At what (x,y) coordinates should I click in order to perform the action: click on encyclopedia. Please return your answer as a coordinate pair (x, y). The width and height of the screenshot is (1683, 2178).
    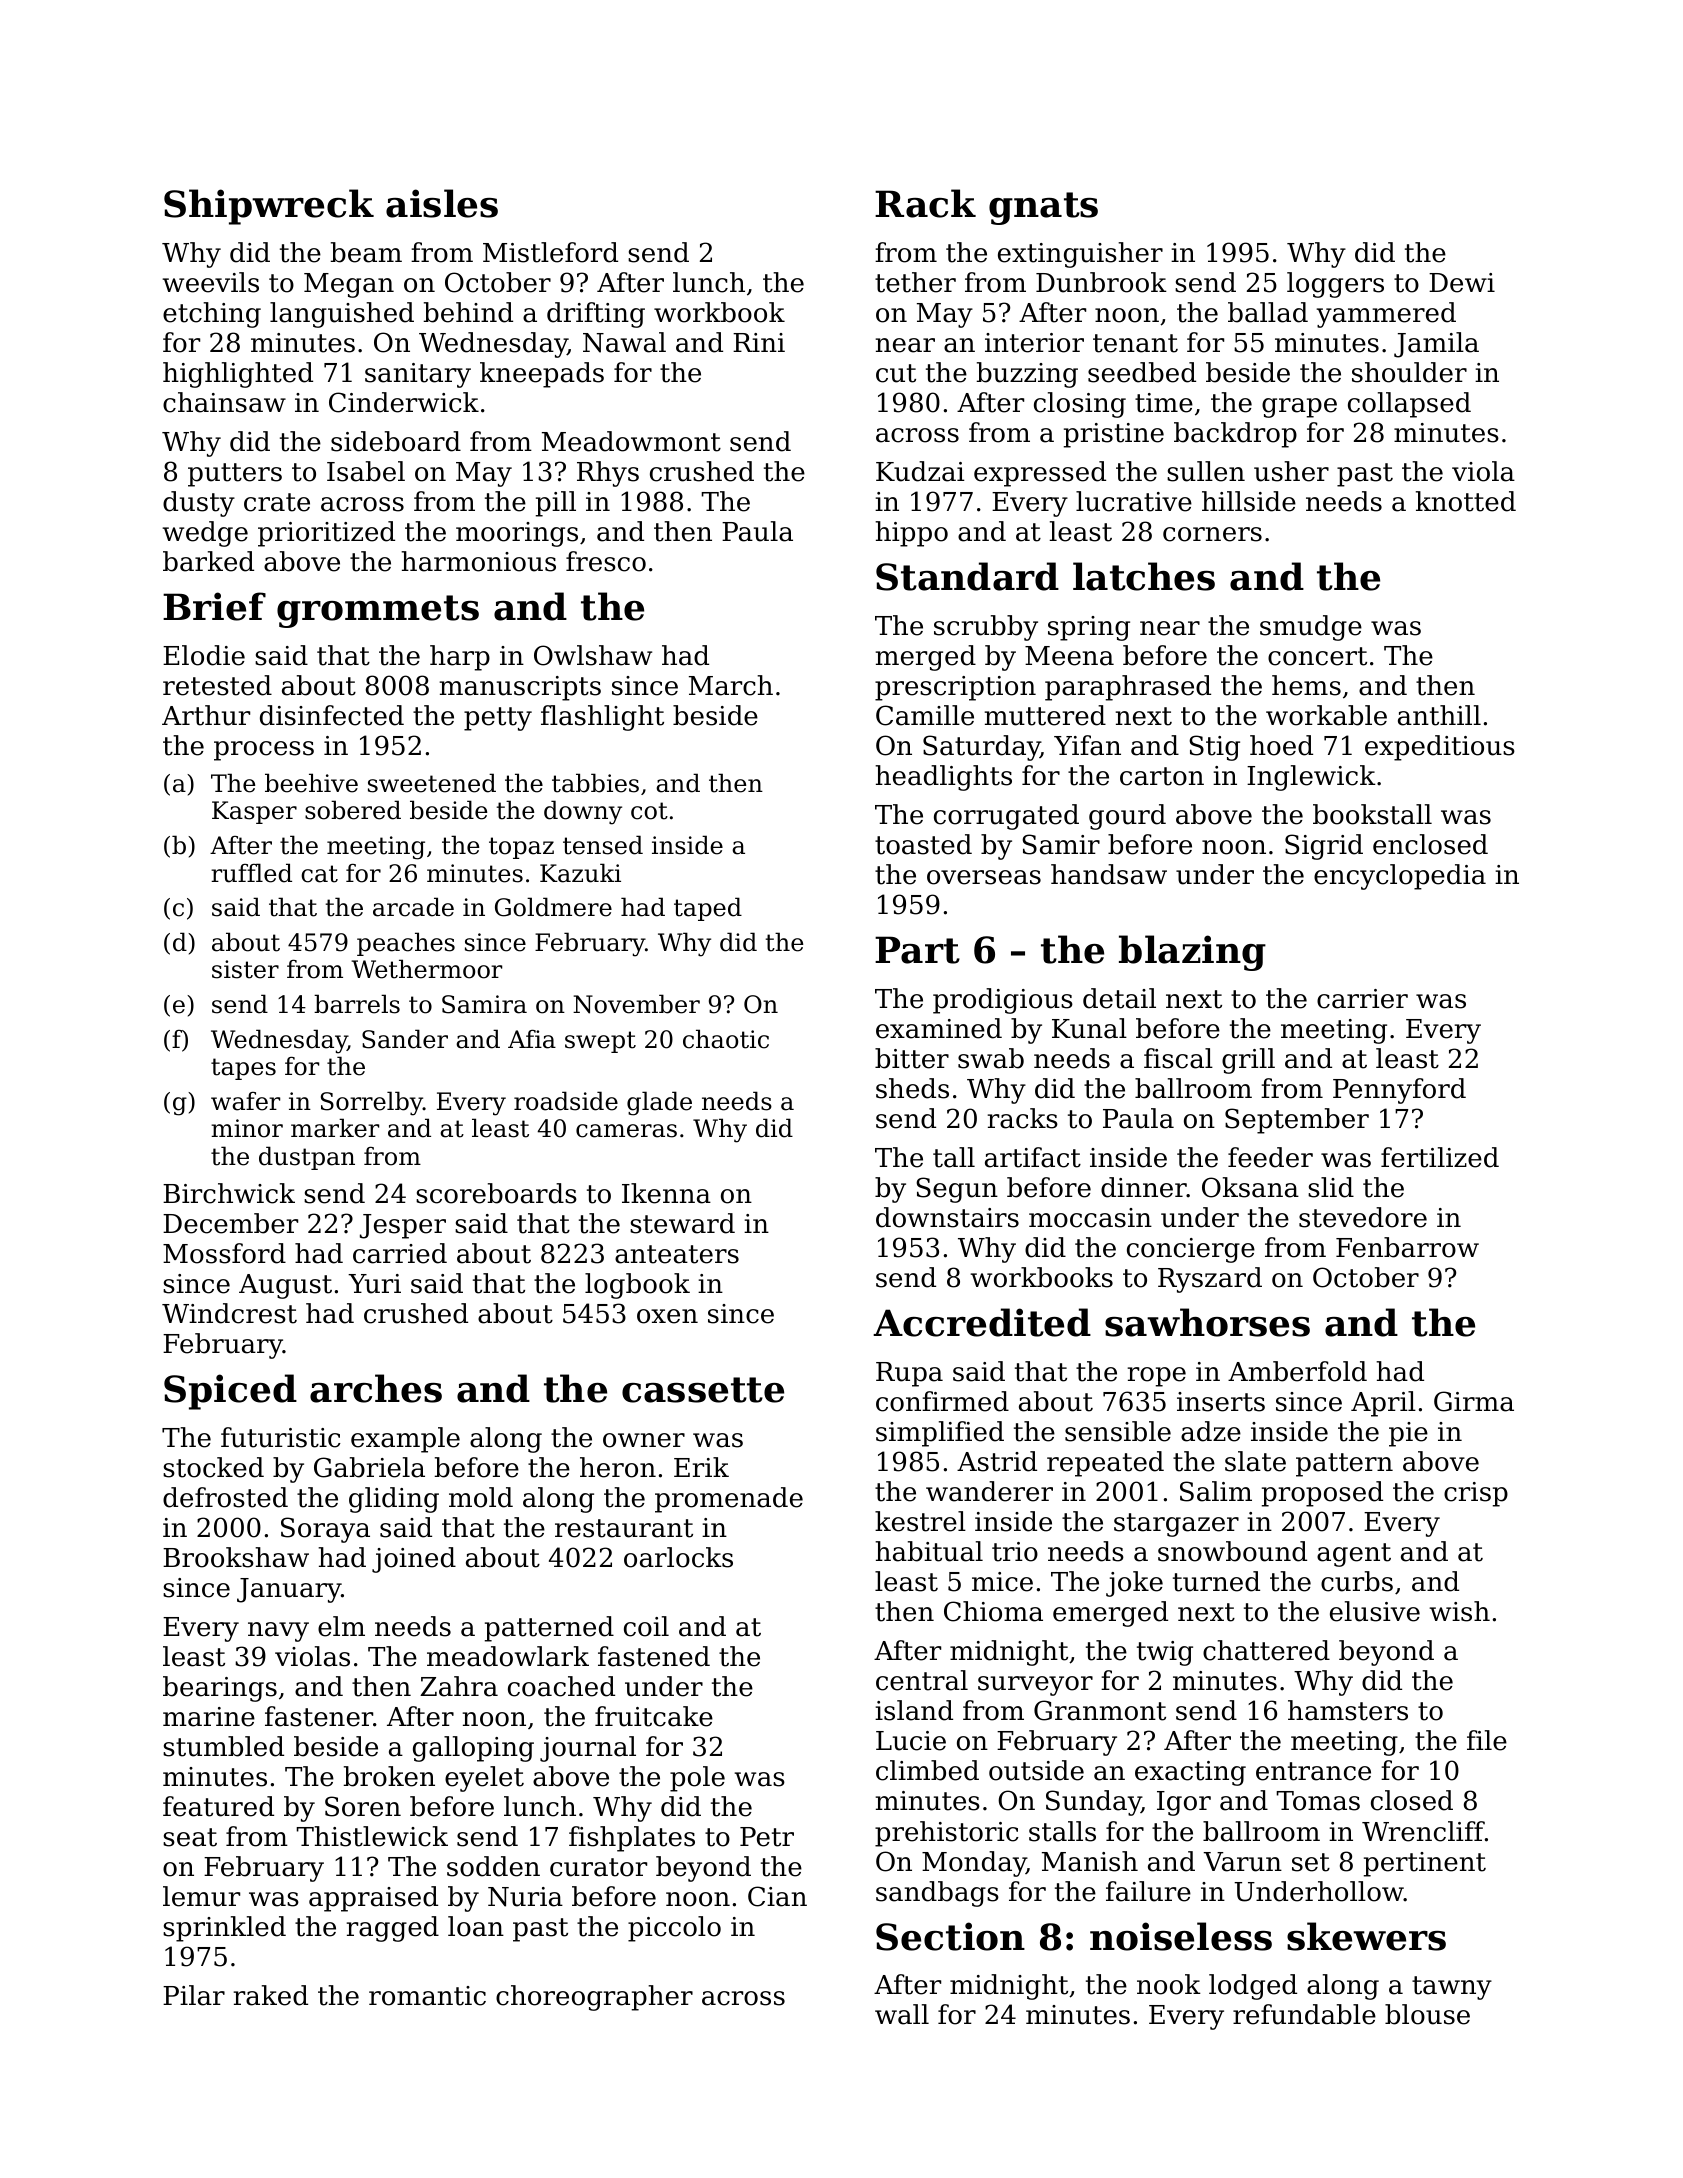
    Looking at the image, I should click on (1400, 877).
